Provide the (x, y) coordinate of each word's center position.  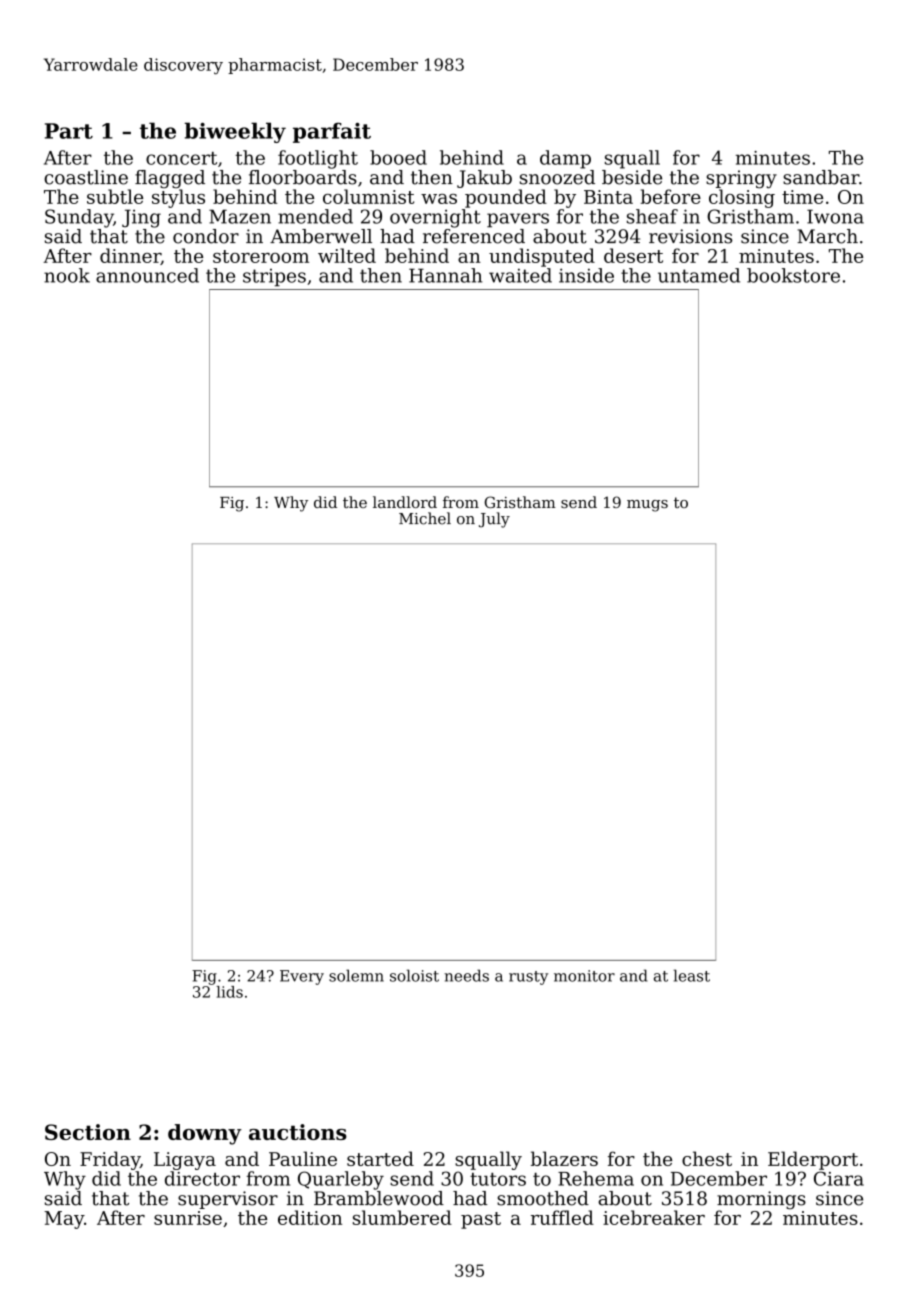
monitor (584, 976)
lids (229, 992)
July (494, 520)
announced (147, 275)
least (692, 975)
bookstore (793, 275)
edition (310, 1217)
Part (69, 131)
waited (520, 275)
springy (741, 179)
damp (565, 159)
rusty (528, 978)
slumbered (402, 1217)
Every (302, 977)
